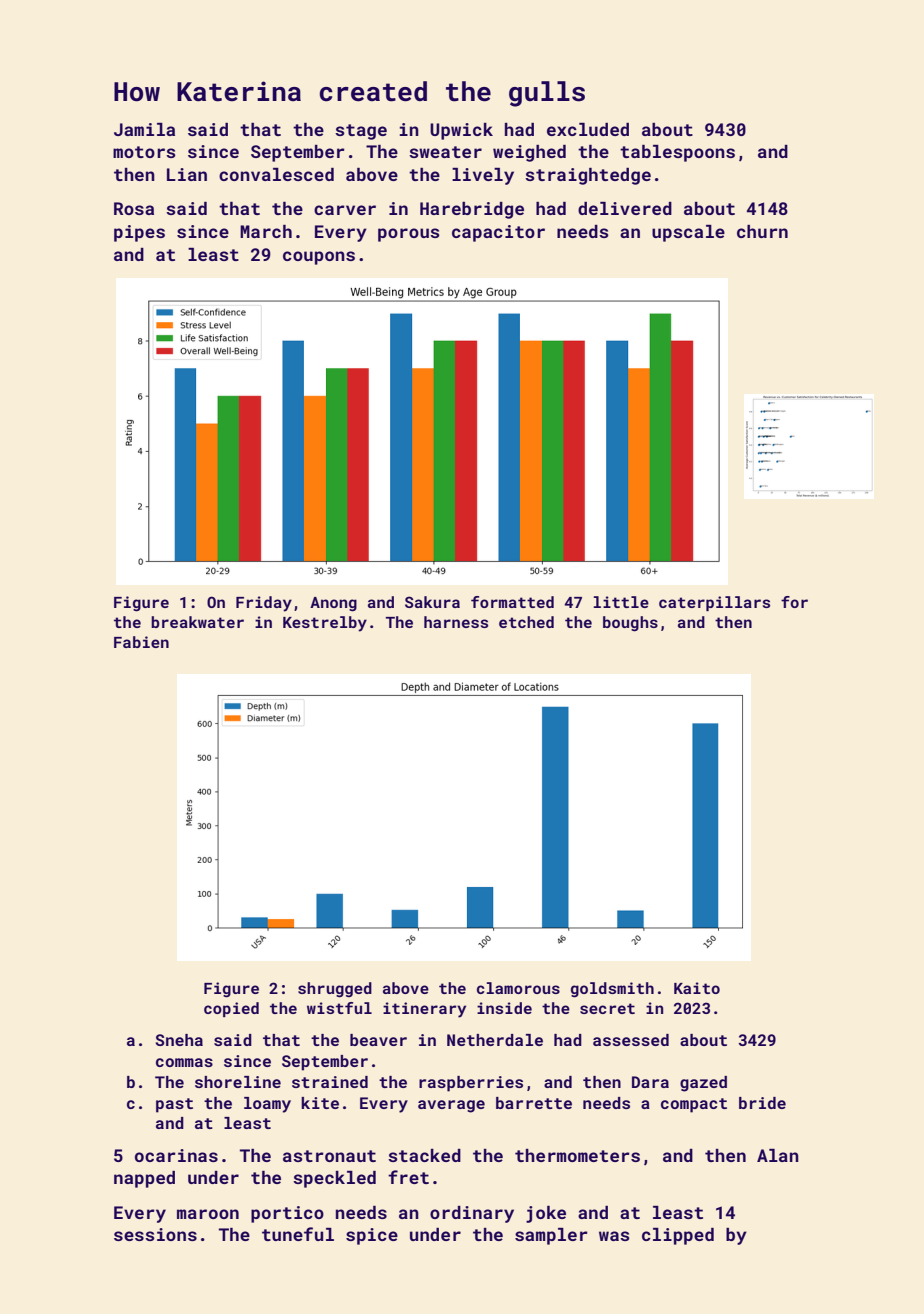 The width and height of the screenshot is (924, 1314). Describe the element at coordinates (319, 258) in the screenshot. I see `coupons` at that location.
